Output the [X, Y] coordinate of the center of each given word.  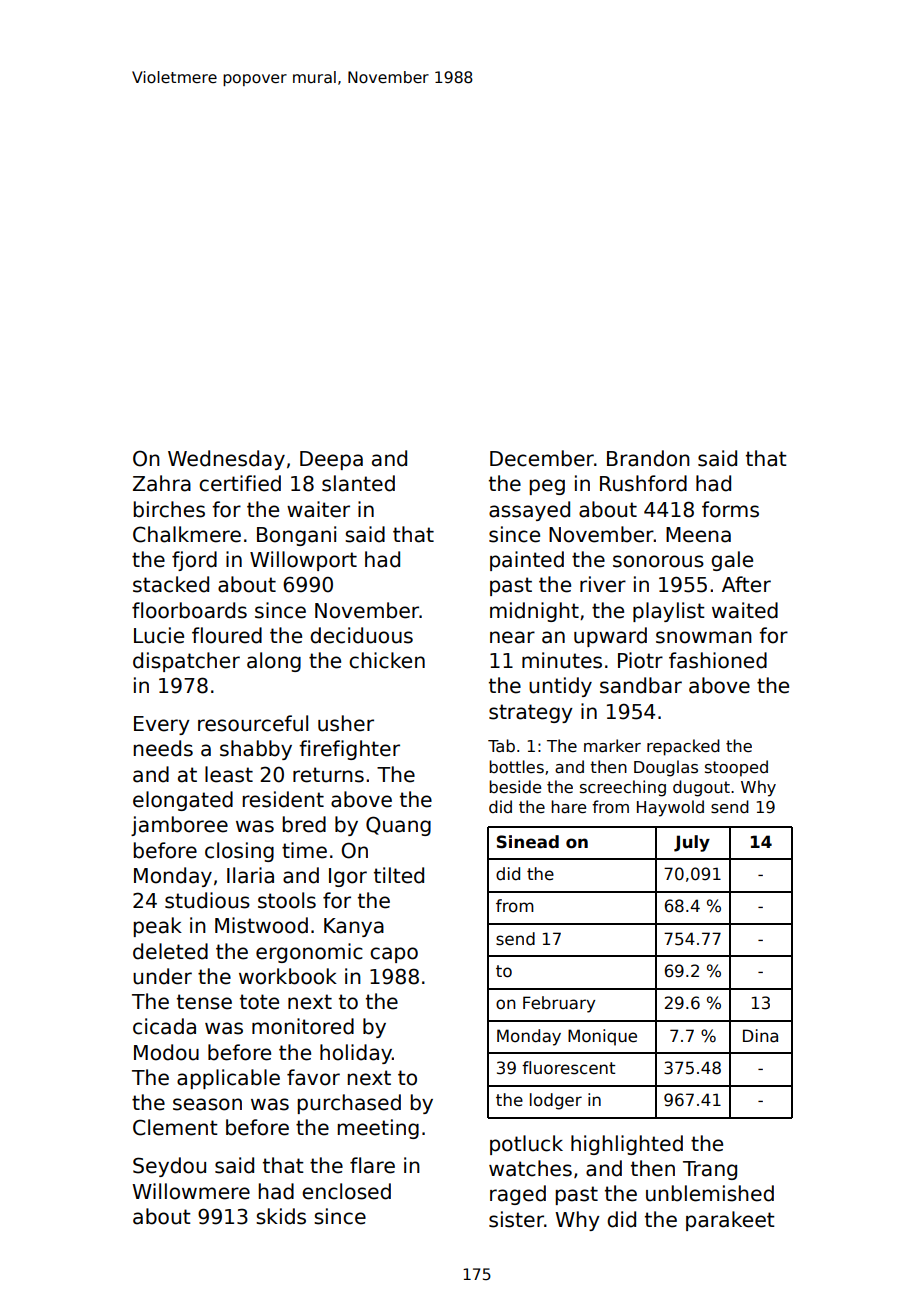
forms [730, 509]
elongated [183, 801]
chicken [387, 660]
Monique [602, 1037]
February [559, 1004]
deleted [170, 951]
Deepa [331, 460]
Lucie [159, 635]
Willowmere [191, 1191]
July [692, 843]
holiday [356, 1054]
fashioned [718, 660]
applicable [228, 1079]
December [542, 458]
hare [568, 807]
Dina [760, 1036]
